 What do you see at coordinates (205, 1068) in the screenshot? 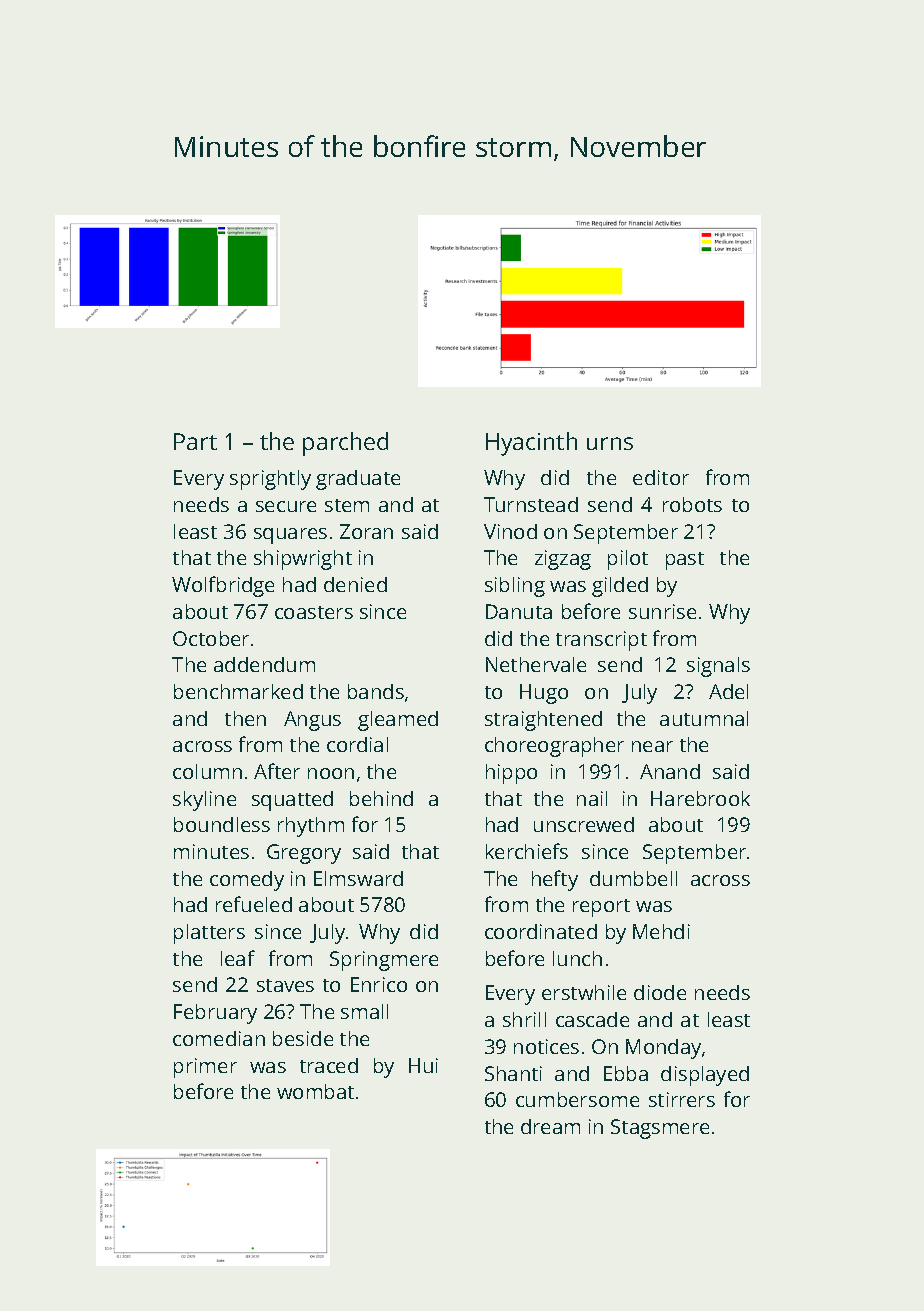
I see `primer` at bounding box center [205, 1068].
